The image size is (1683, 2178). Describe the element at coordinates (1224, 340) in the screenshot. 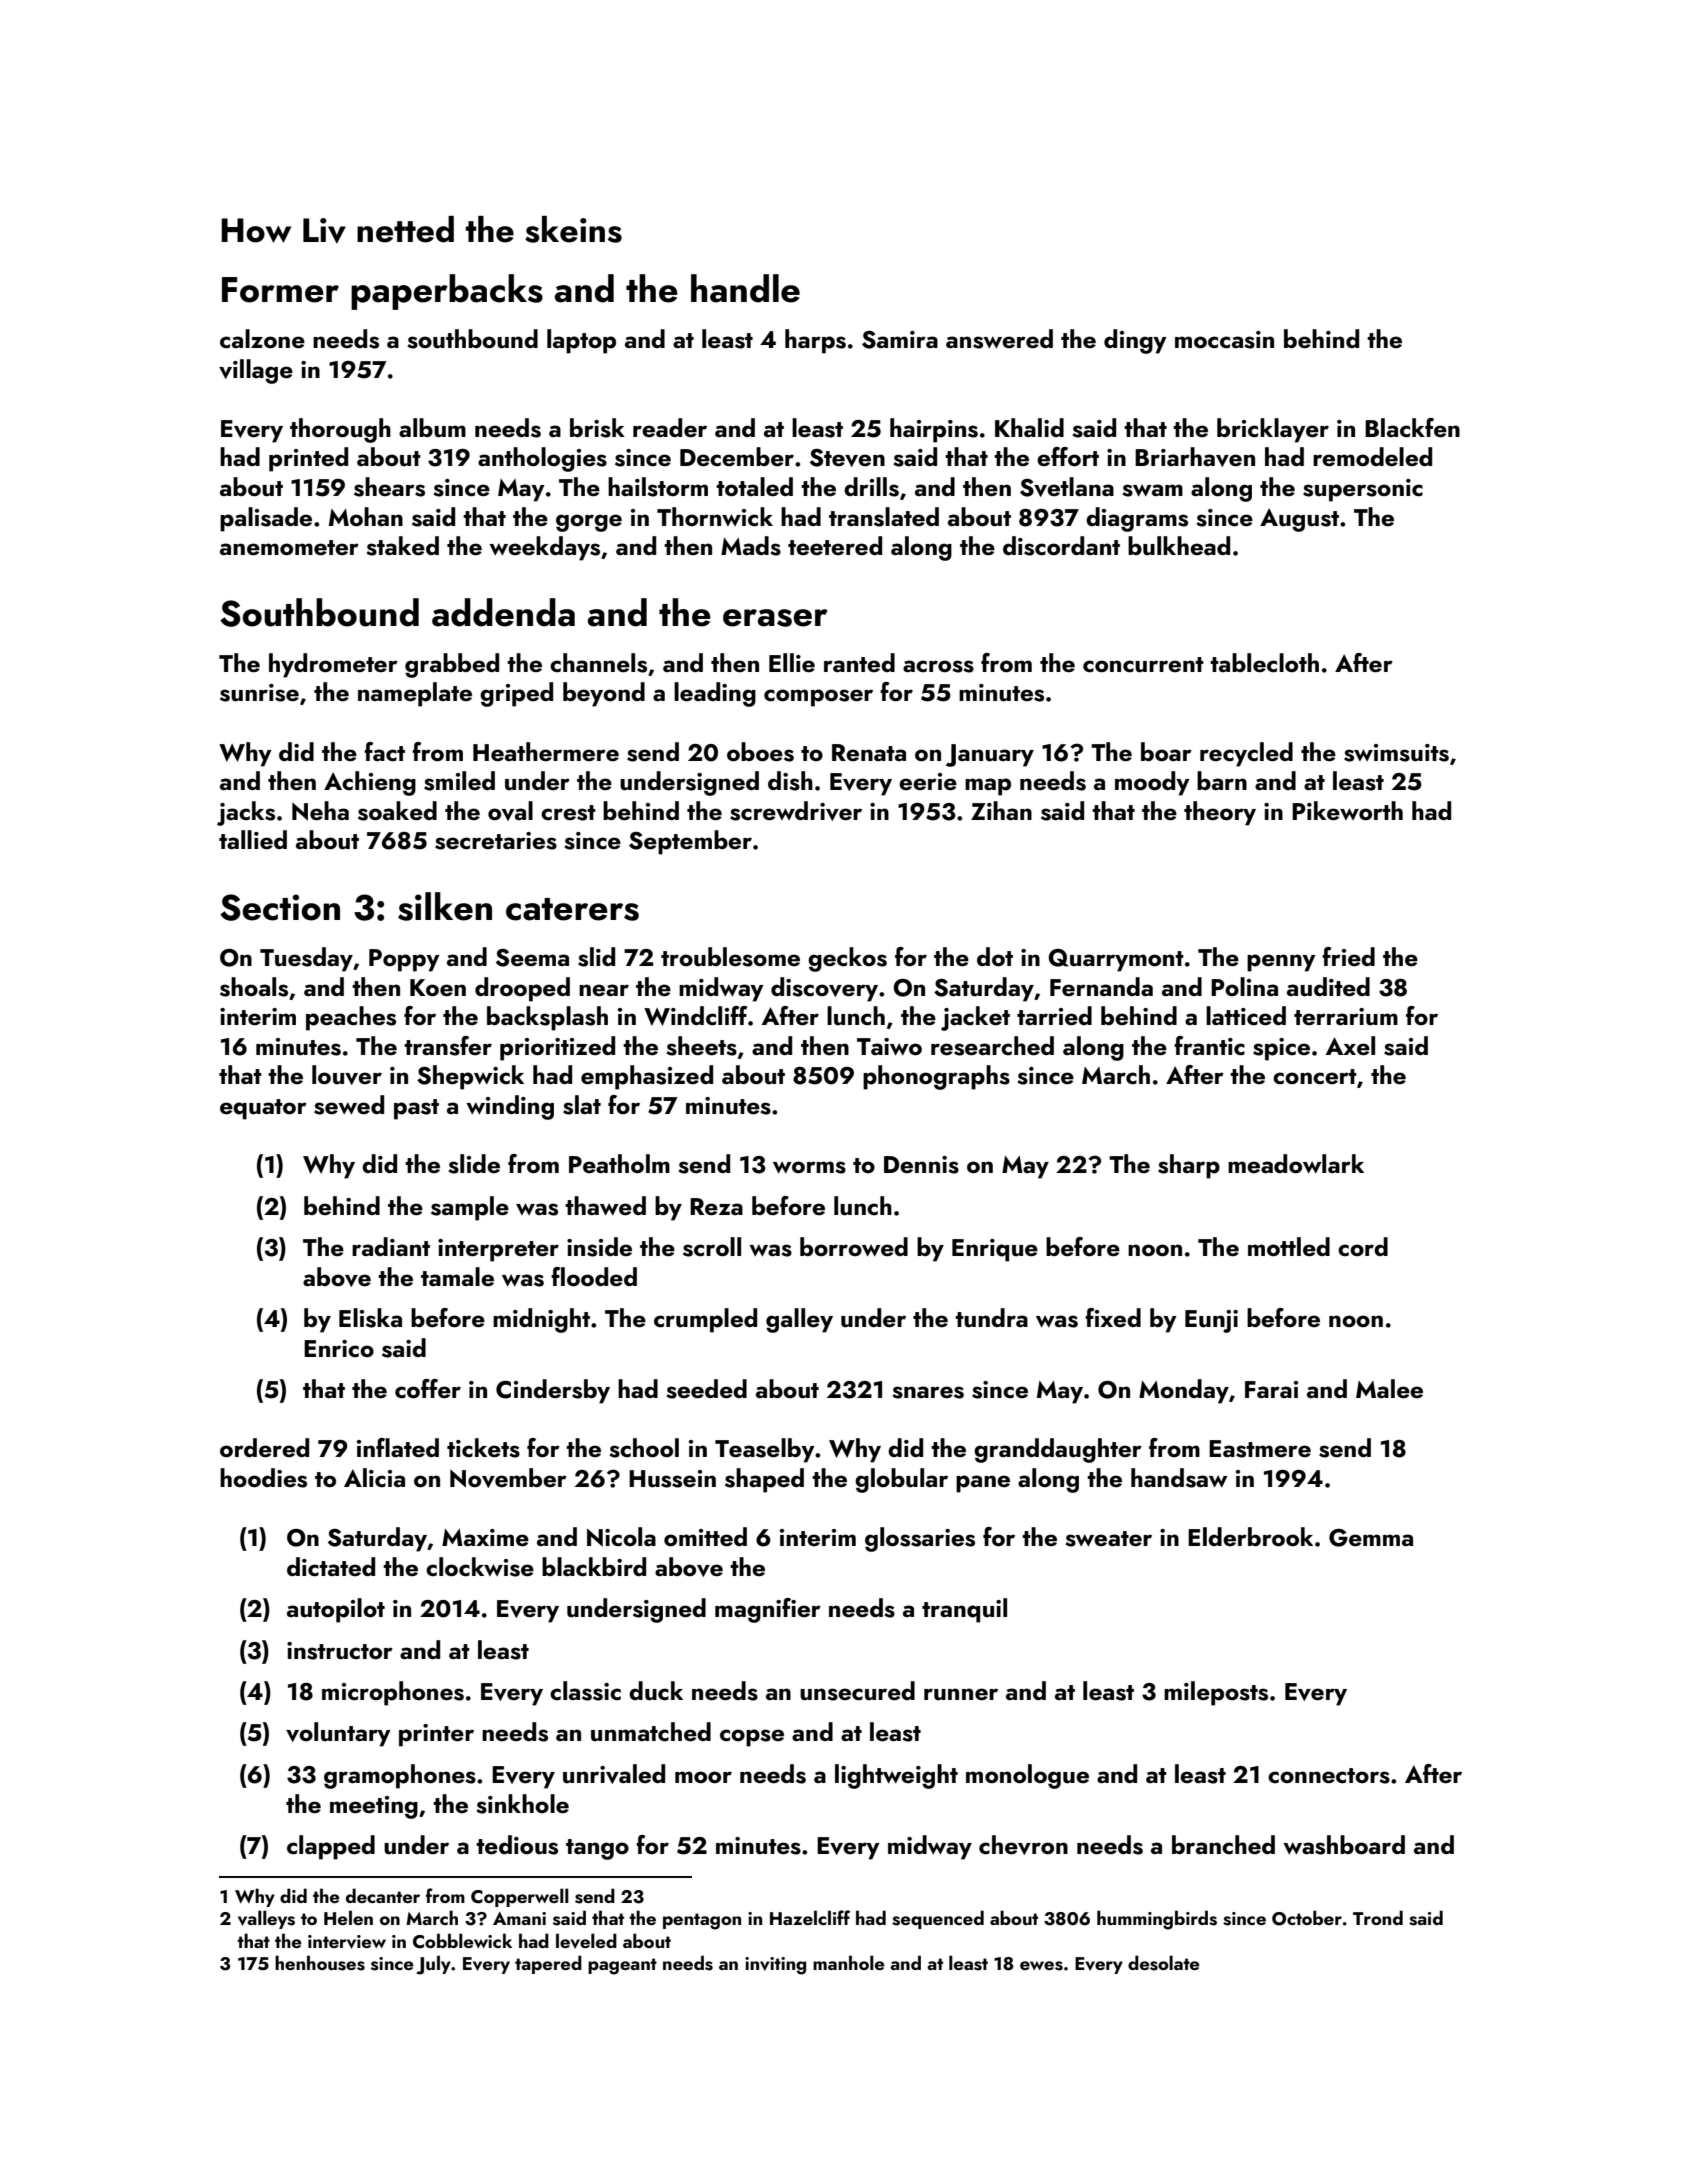

I see `moccasin` at that location.
